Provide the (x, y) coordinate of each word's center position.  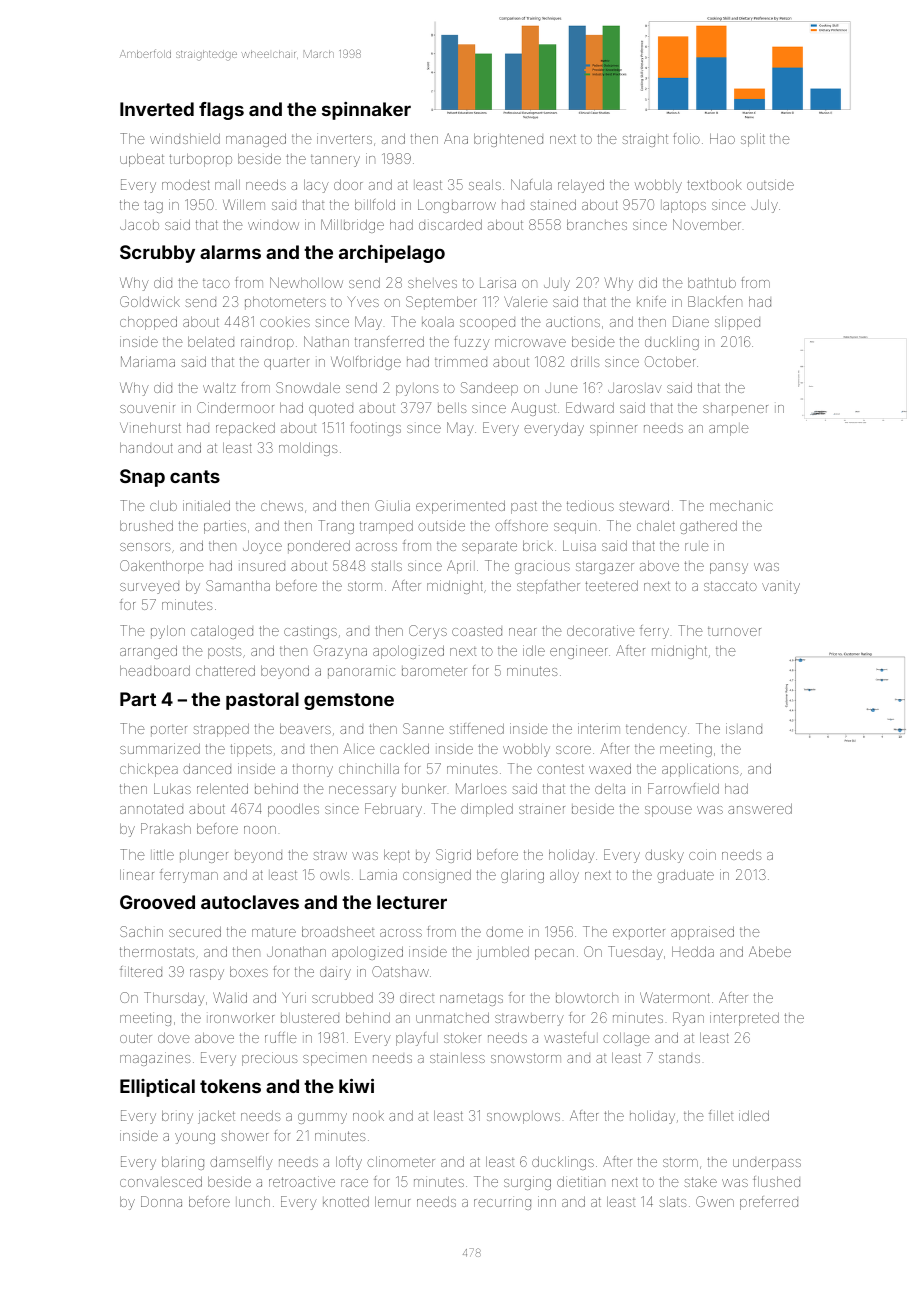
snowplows (523, 1117)
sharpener (735, 409)
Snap (142, 478)
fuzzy (472, 343)
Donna (161, 1201)
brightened (508, 140)
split (753, 140)
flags (221, 111)
